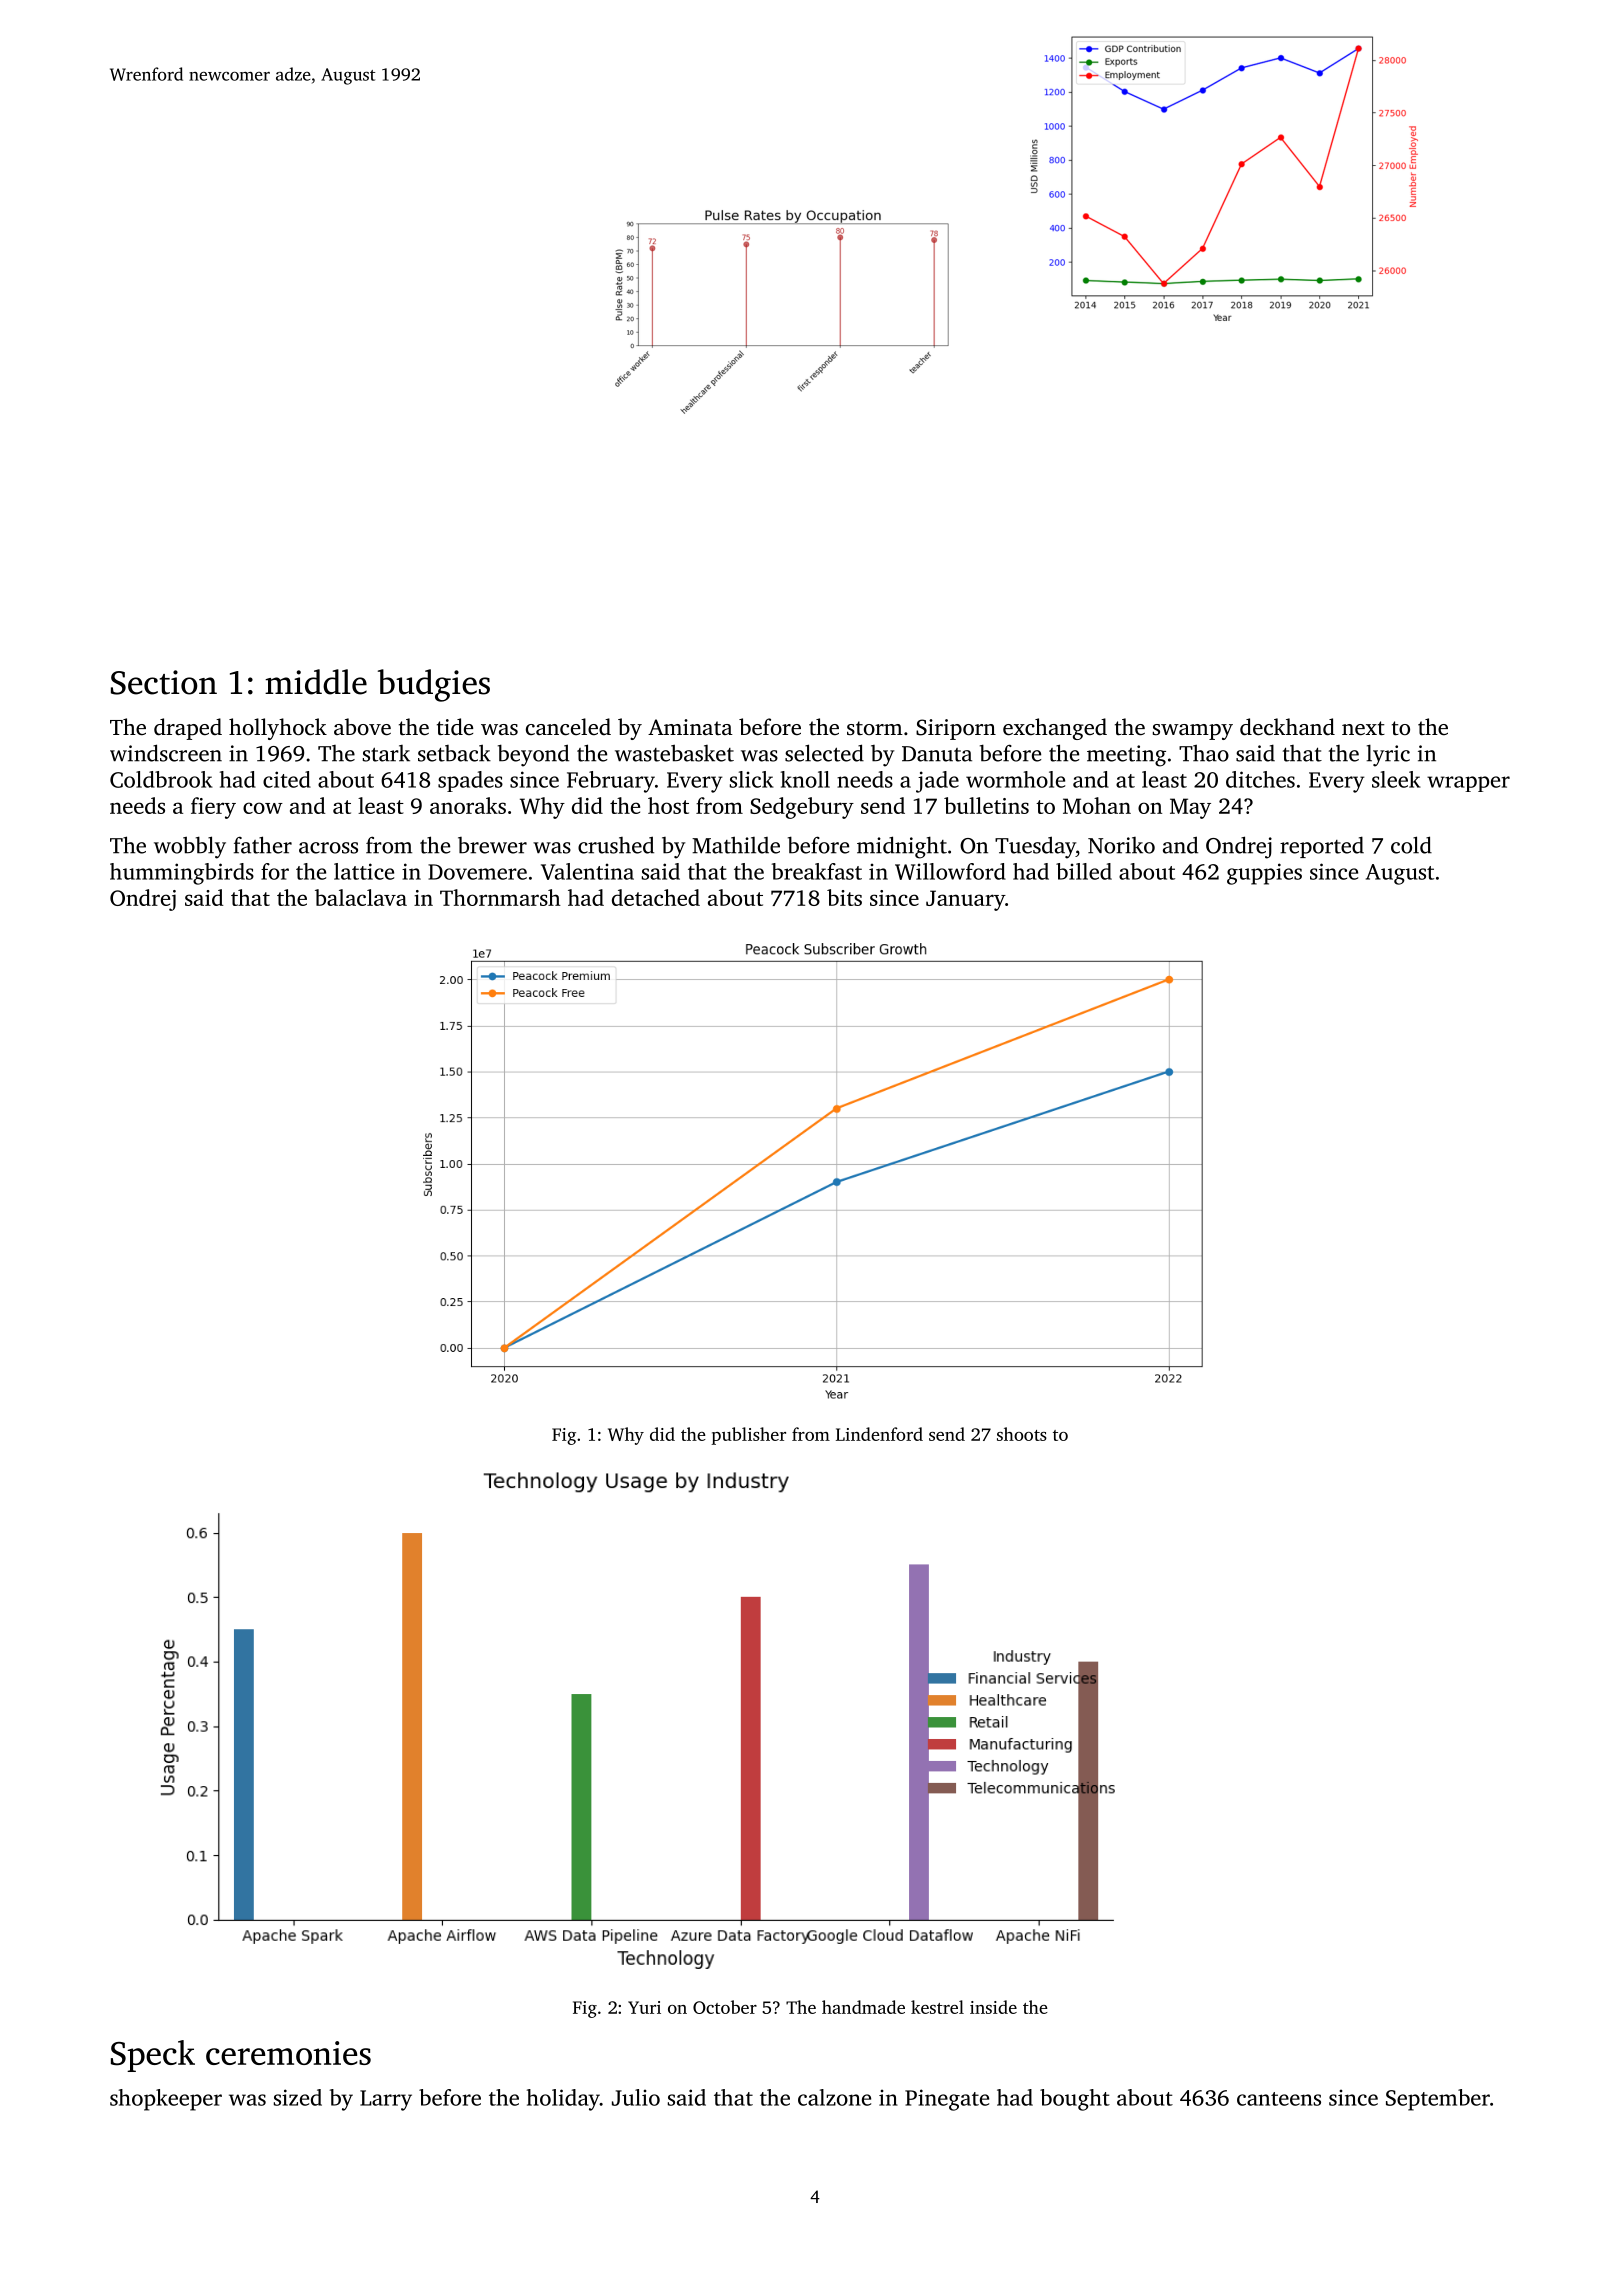  Describe the element at coordinates (153, 2056) in the image. I see `Speck` at that location.
